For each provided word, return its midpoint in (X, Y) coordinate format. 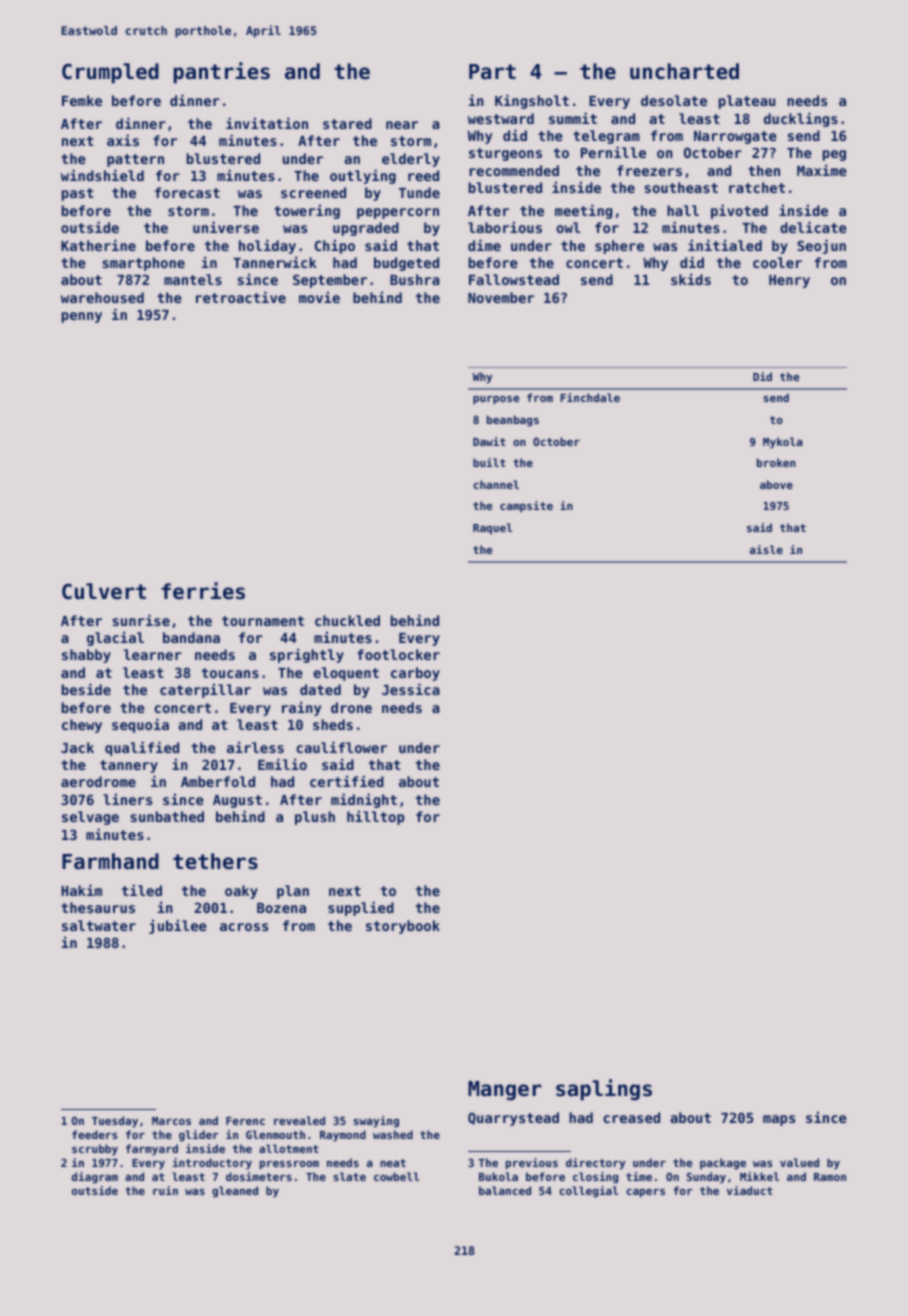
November (501, 297)
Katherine (98, 245)
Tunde (419, 192)
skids (691, 279)
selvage (90, 818)
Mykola (783, 443)
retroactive (241, 297)
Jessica (411, 689)
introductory (212, 1164)
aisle (766, 549)
